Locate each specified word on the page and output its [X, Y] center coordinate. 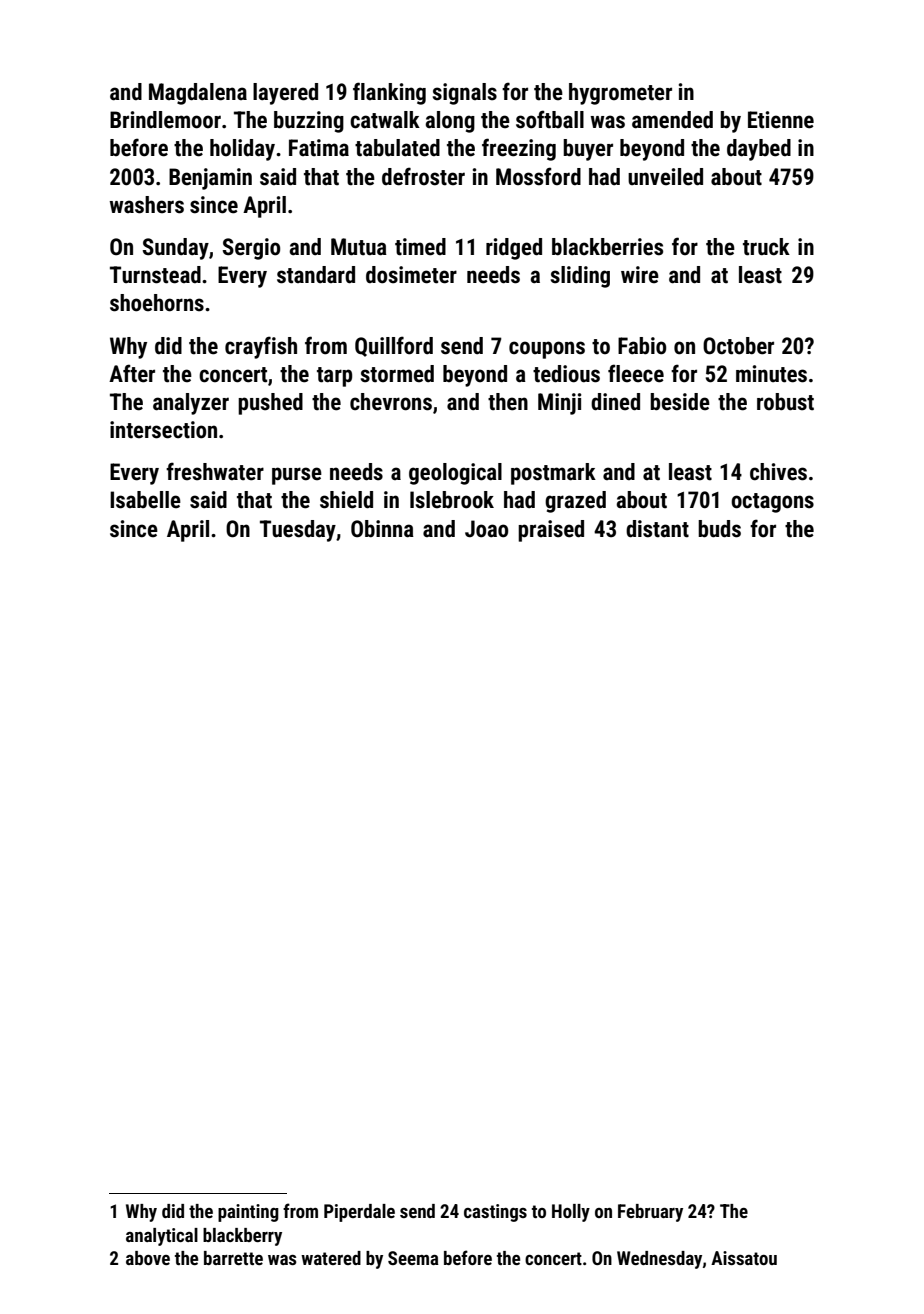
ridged [514, 249]
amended [672, 120]
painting [248, 1213]
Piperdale [359, 1213]
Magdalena [198, 94]
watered [331, 1258]
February [650, 1213]
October [738, 346]
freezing [519, 149]
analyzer [191, 404]
